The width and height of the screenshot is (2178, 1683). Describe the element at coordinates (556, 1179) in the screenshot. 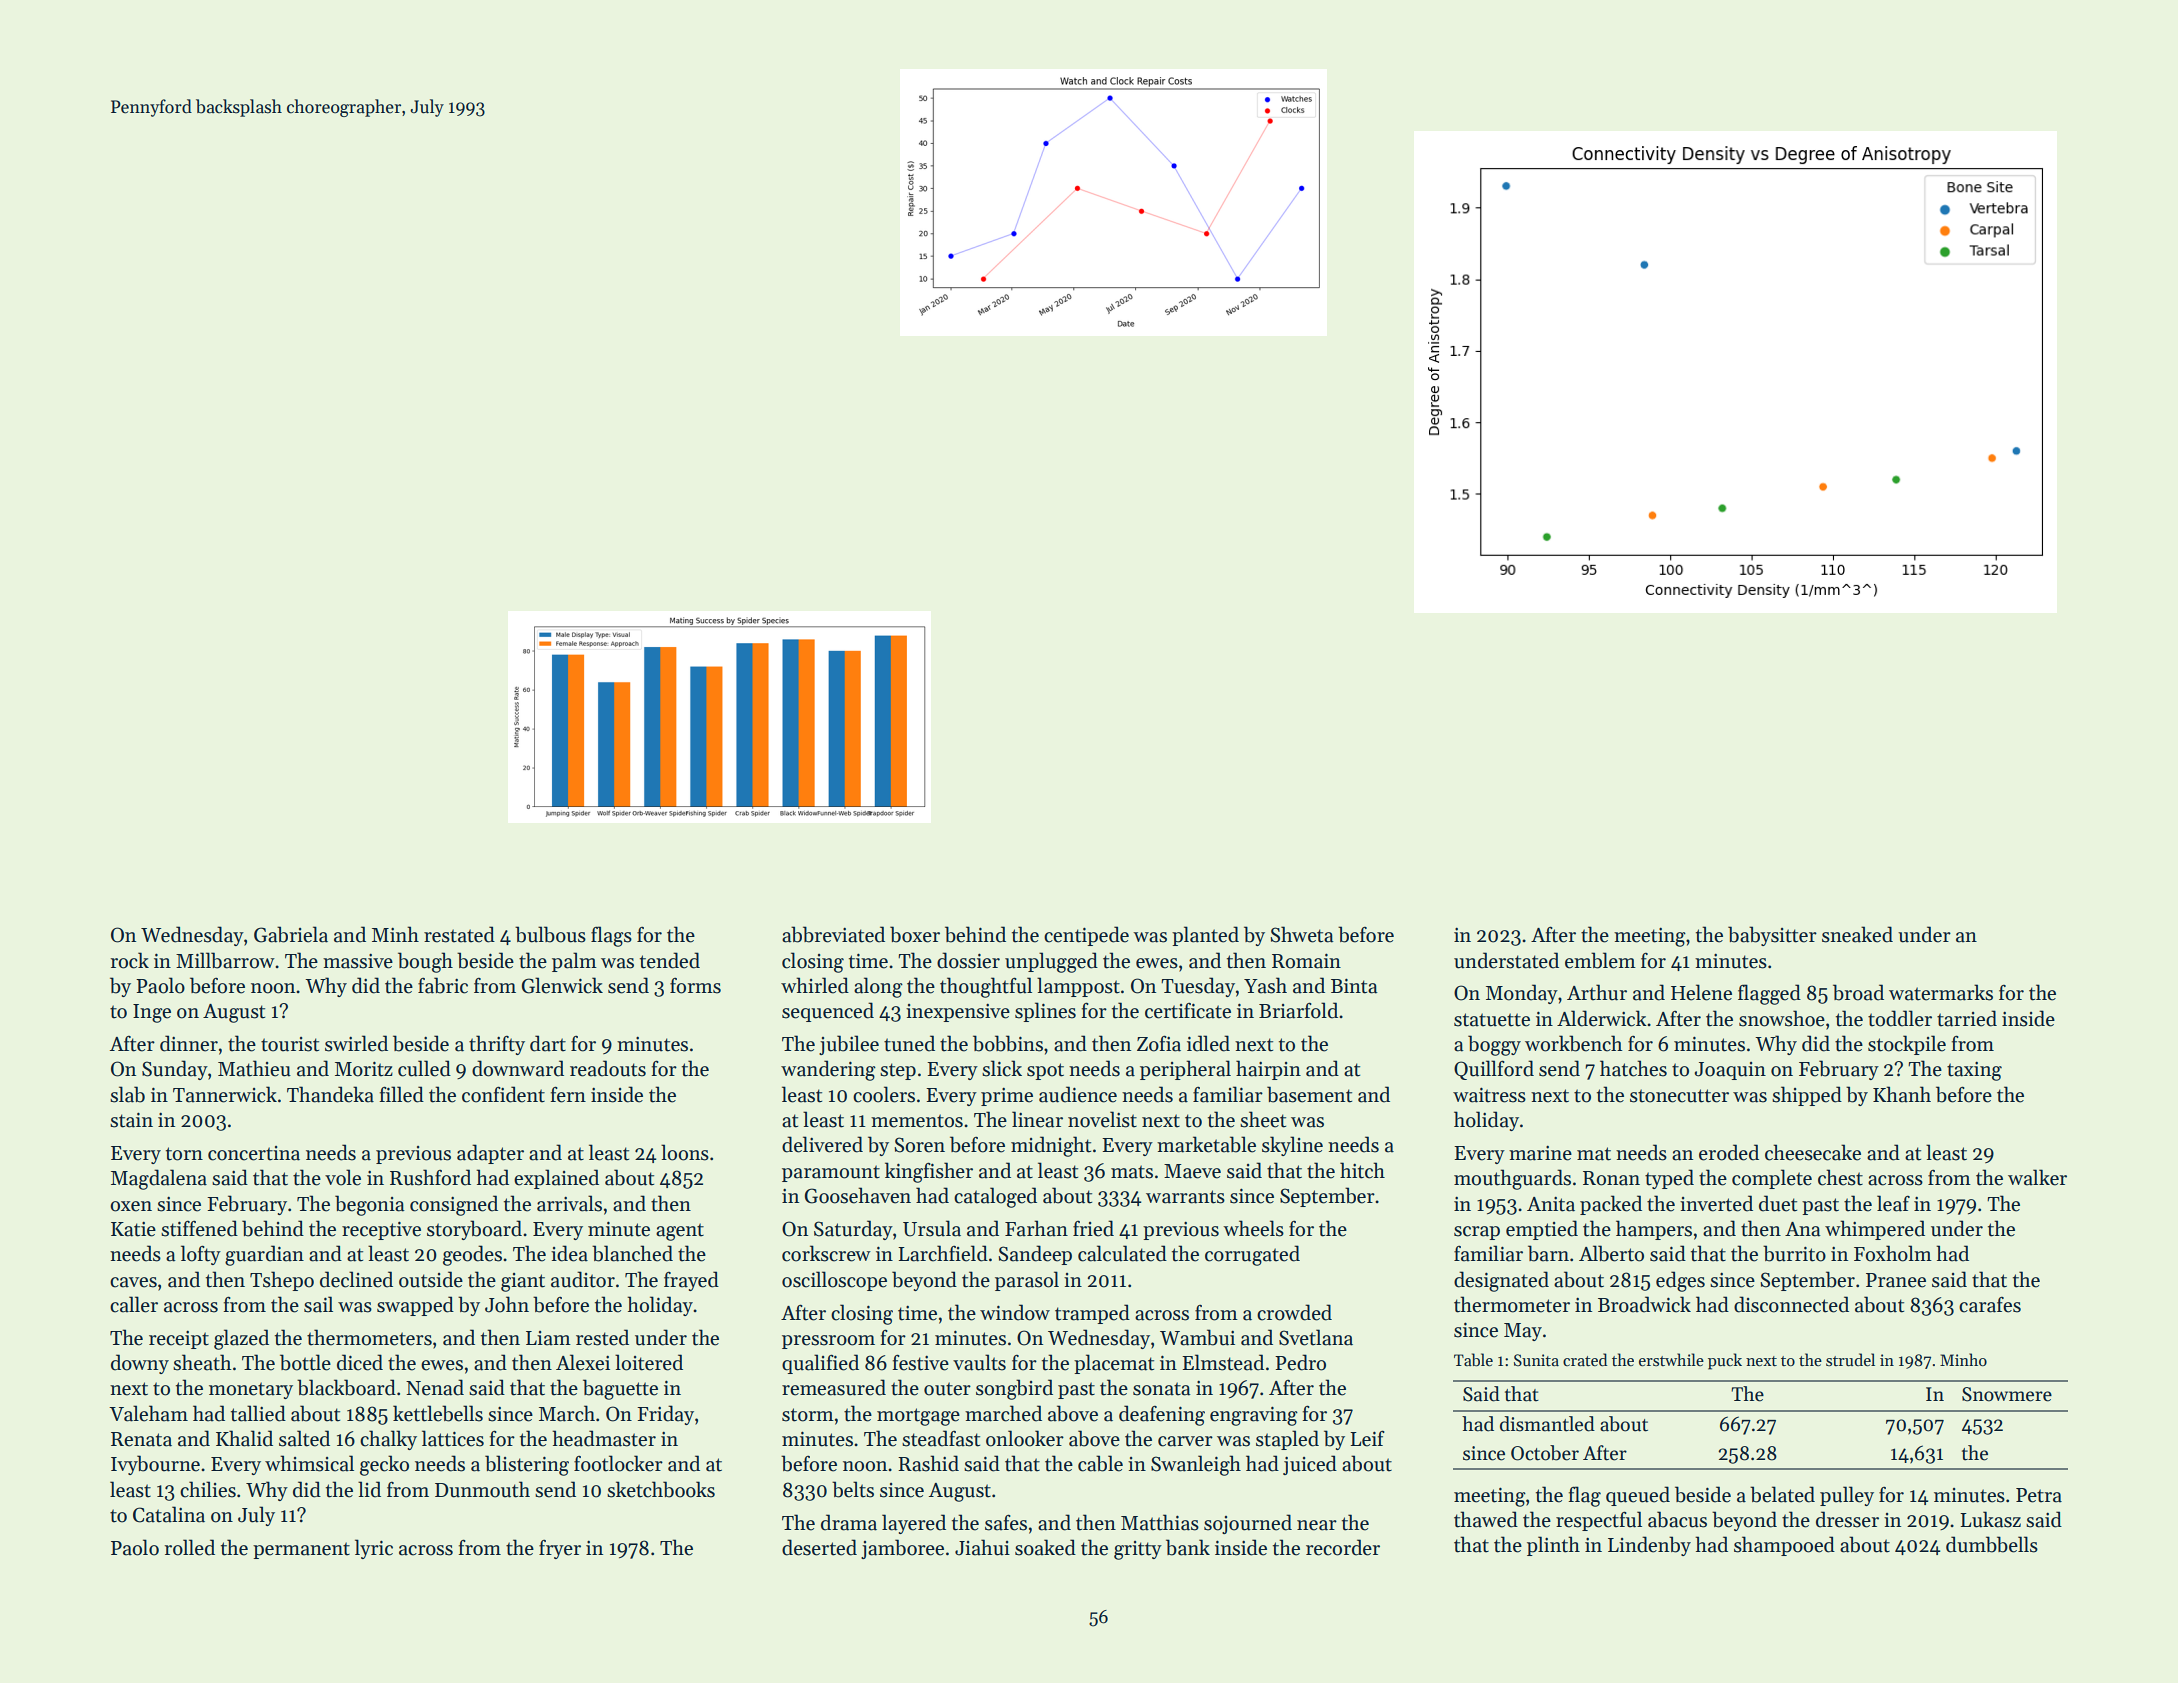

I see `explained` at that location.
